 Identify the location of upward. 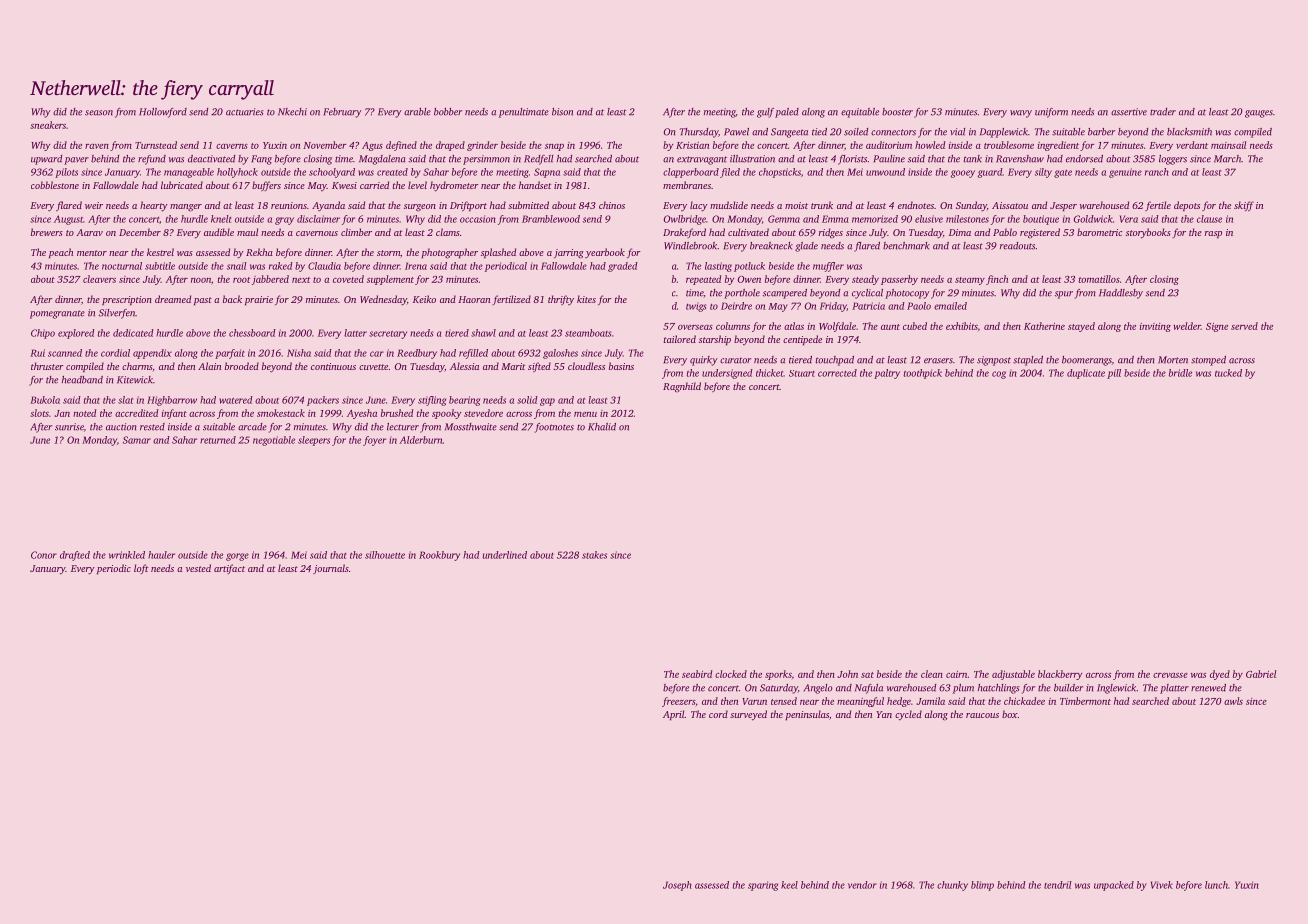
(46, 160).
